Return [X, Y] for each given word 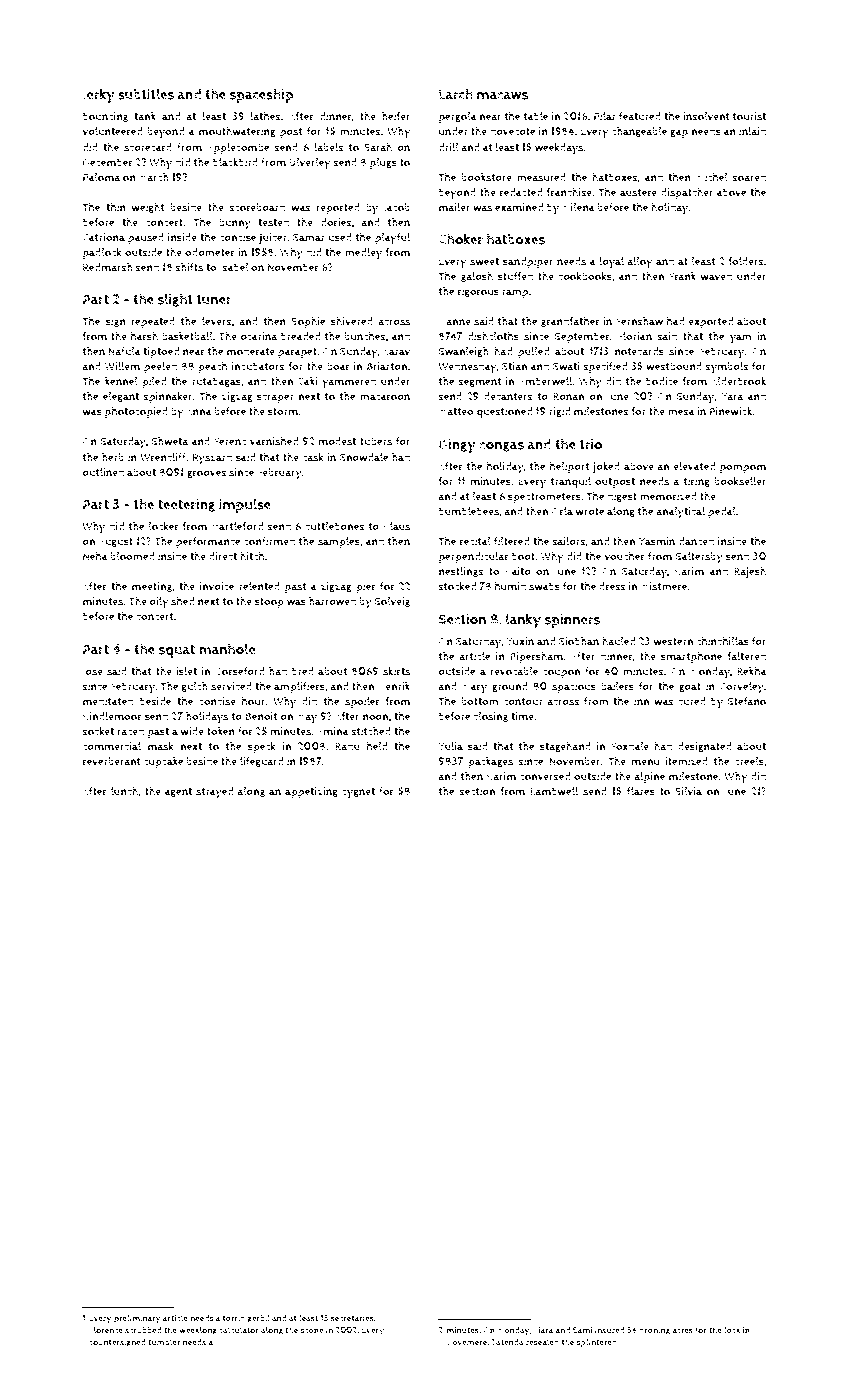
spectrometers [544, 498]
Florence [106, 1330]
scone [311, 1331]
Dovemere [466, 1342]
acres [682, 1331]
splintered [596, 1343]
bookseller [740, 481]
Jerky [98, 96]
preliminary [137, 1319]
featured [640, 116]
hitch [252, 556]
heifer [396, 116]
